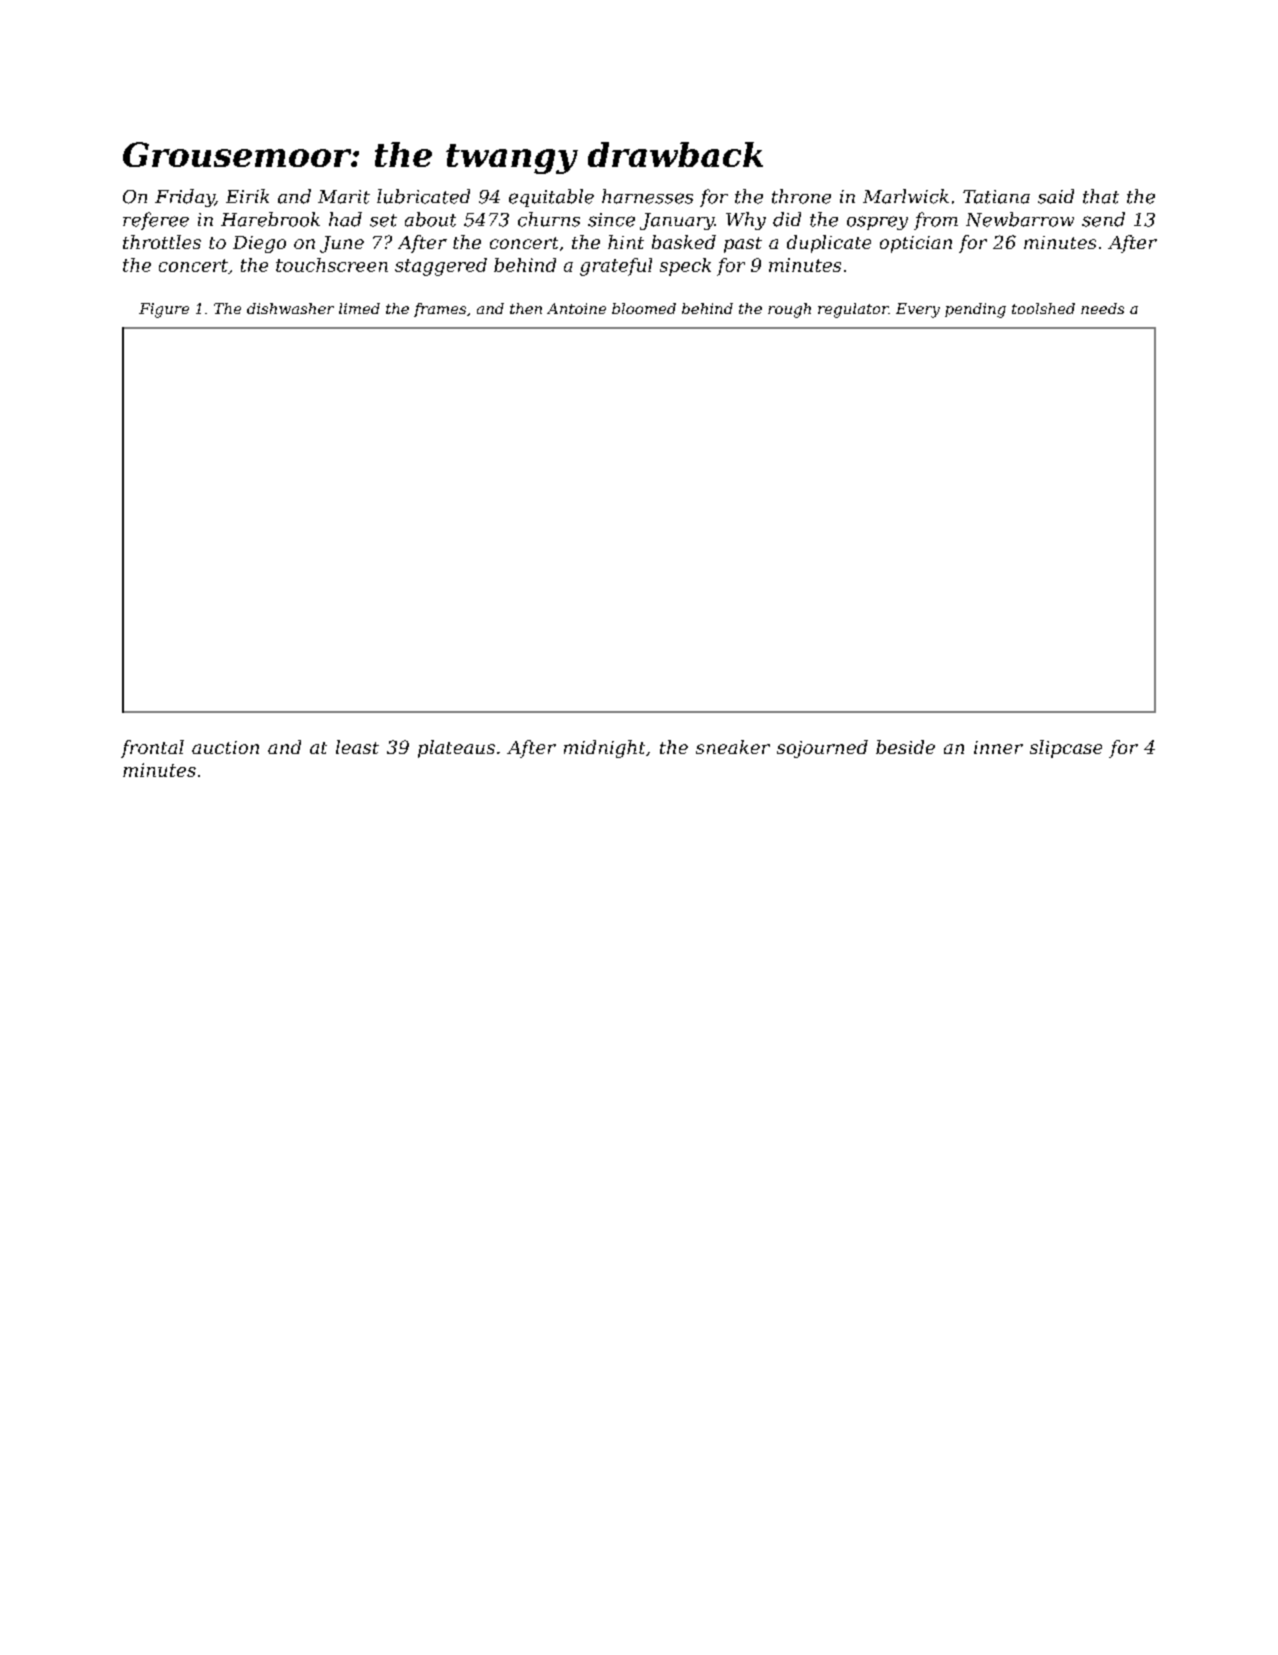 This screenshot has height=1655, width=1278. I want to click on auction, so click(225, 747).
